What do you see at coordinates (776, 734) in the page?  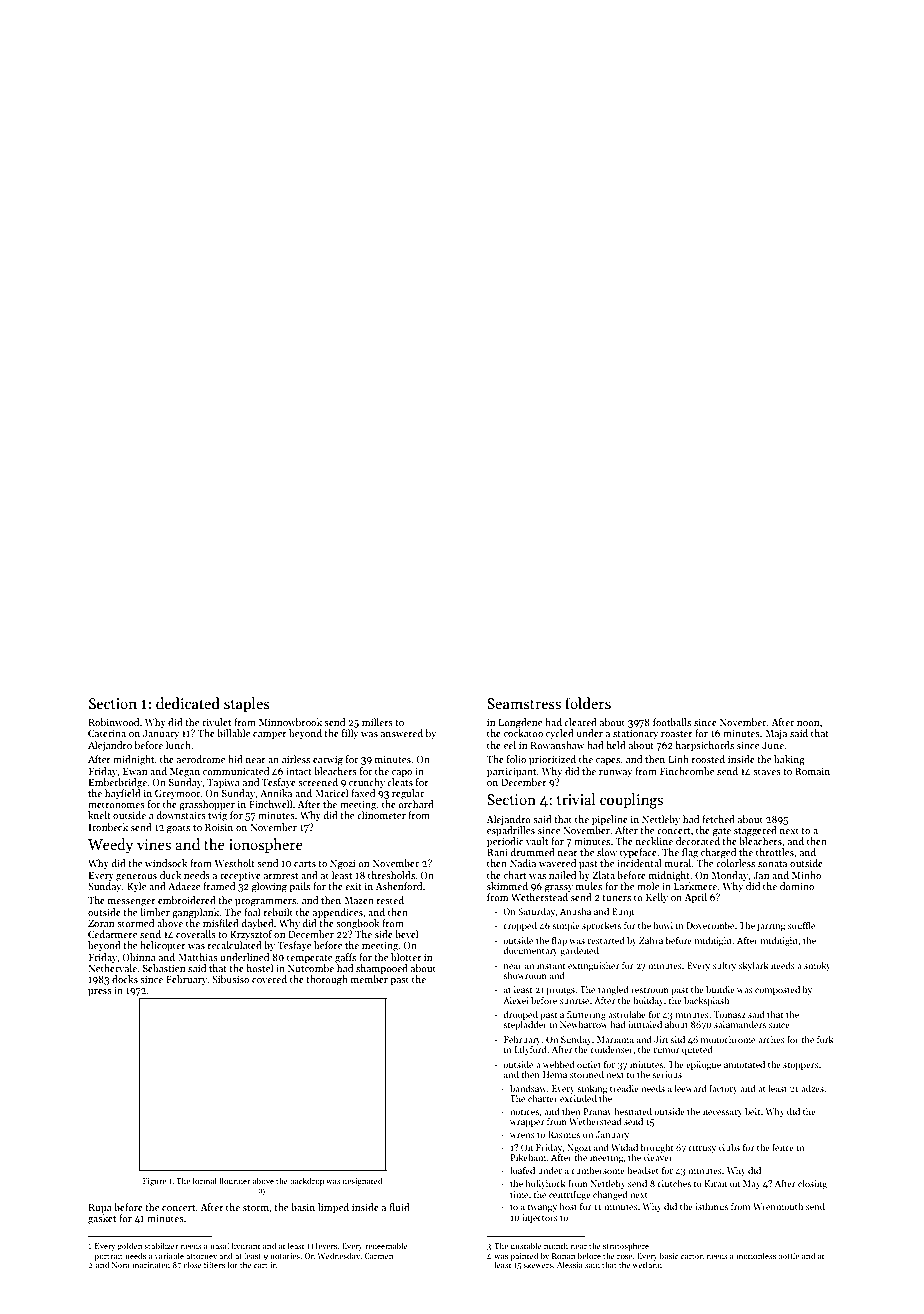 I see `Maja` at bounding box center [776, 734].
